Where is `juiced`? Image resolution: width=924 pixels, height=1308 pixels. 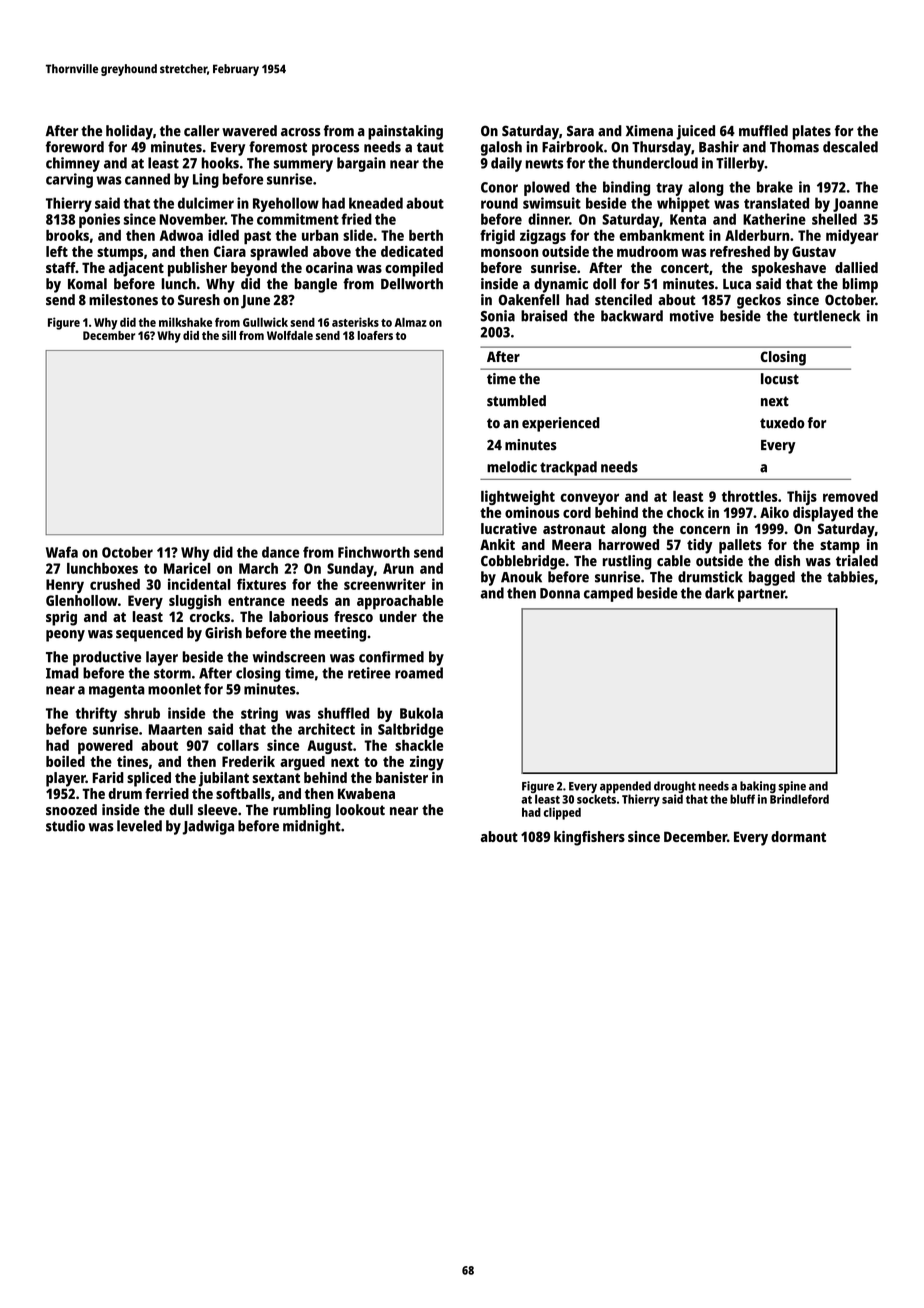 juiced is located at coordinates (695, 132).
